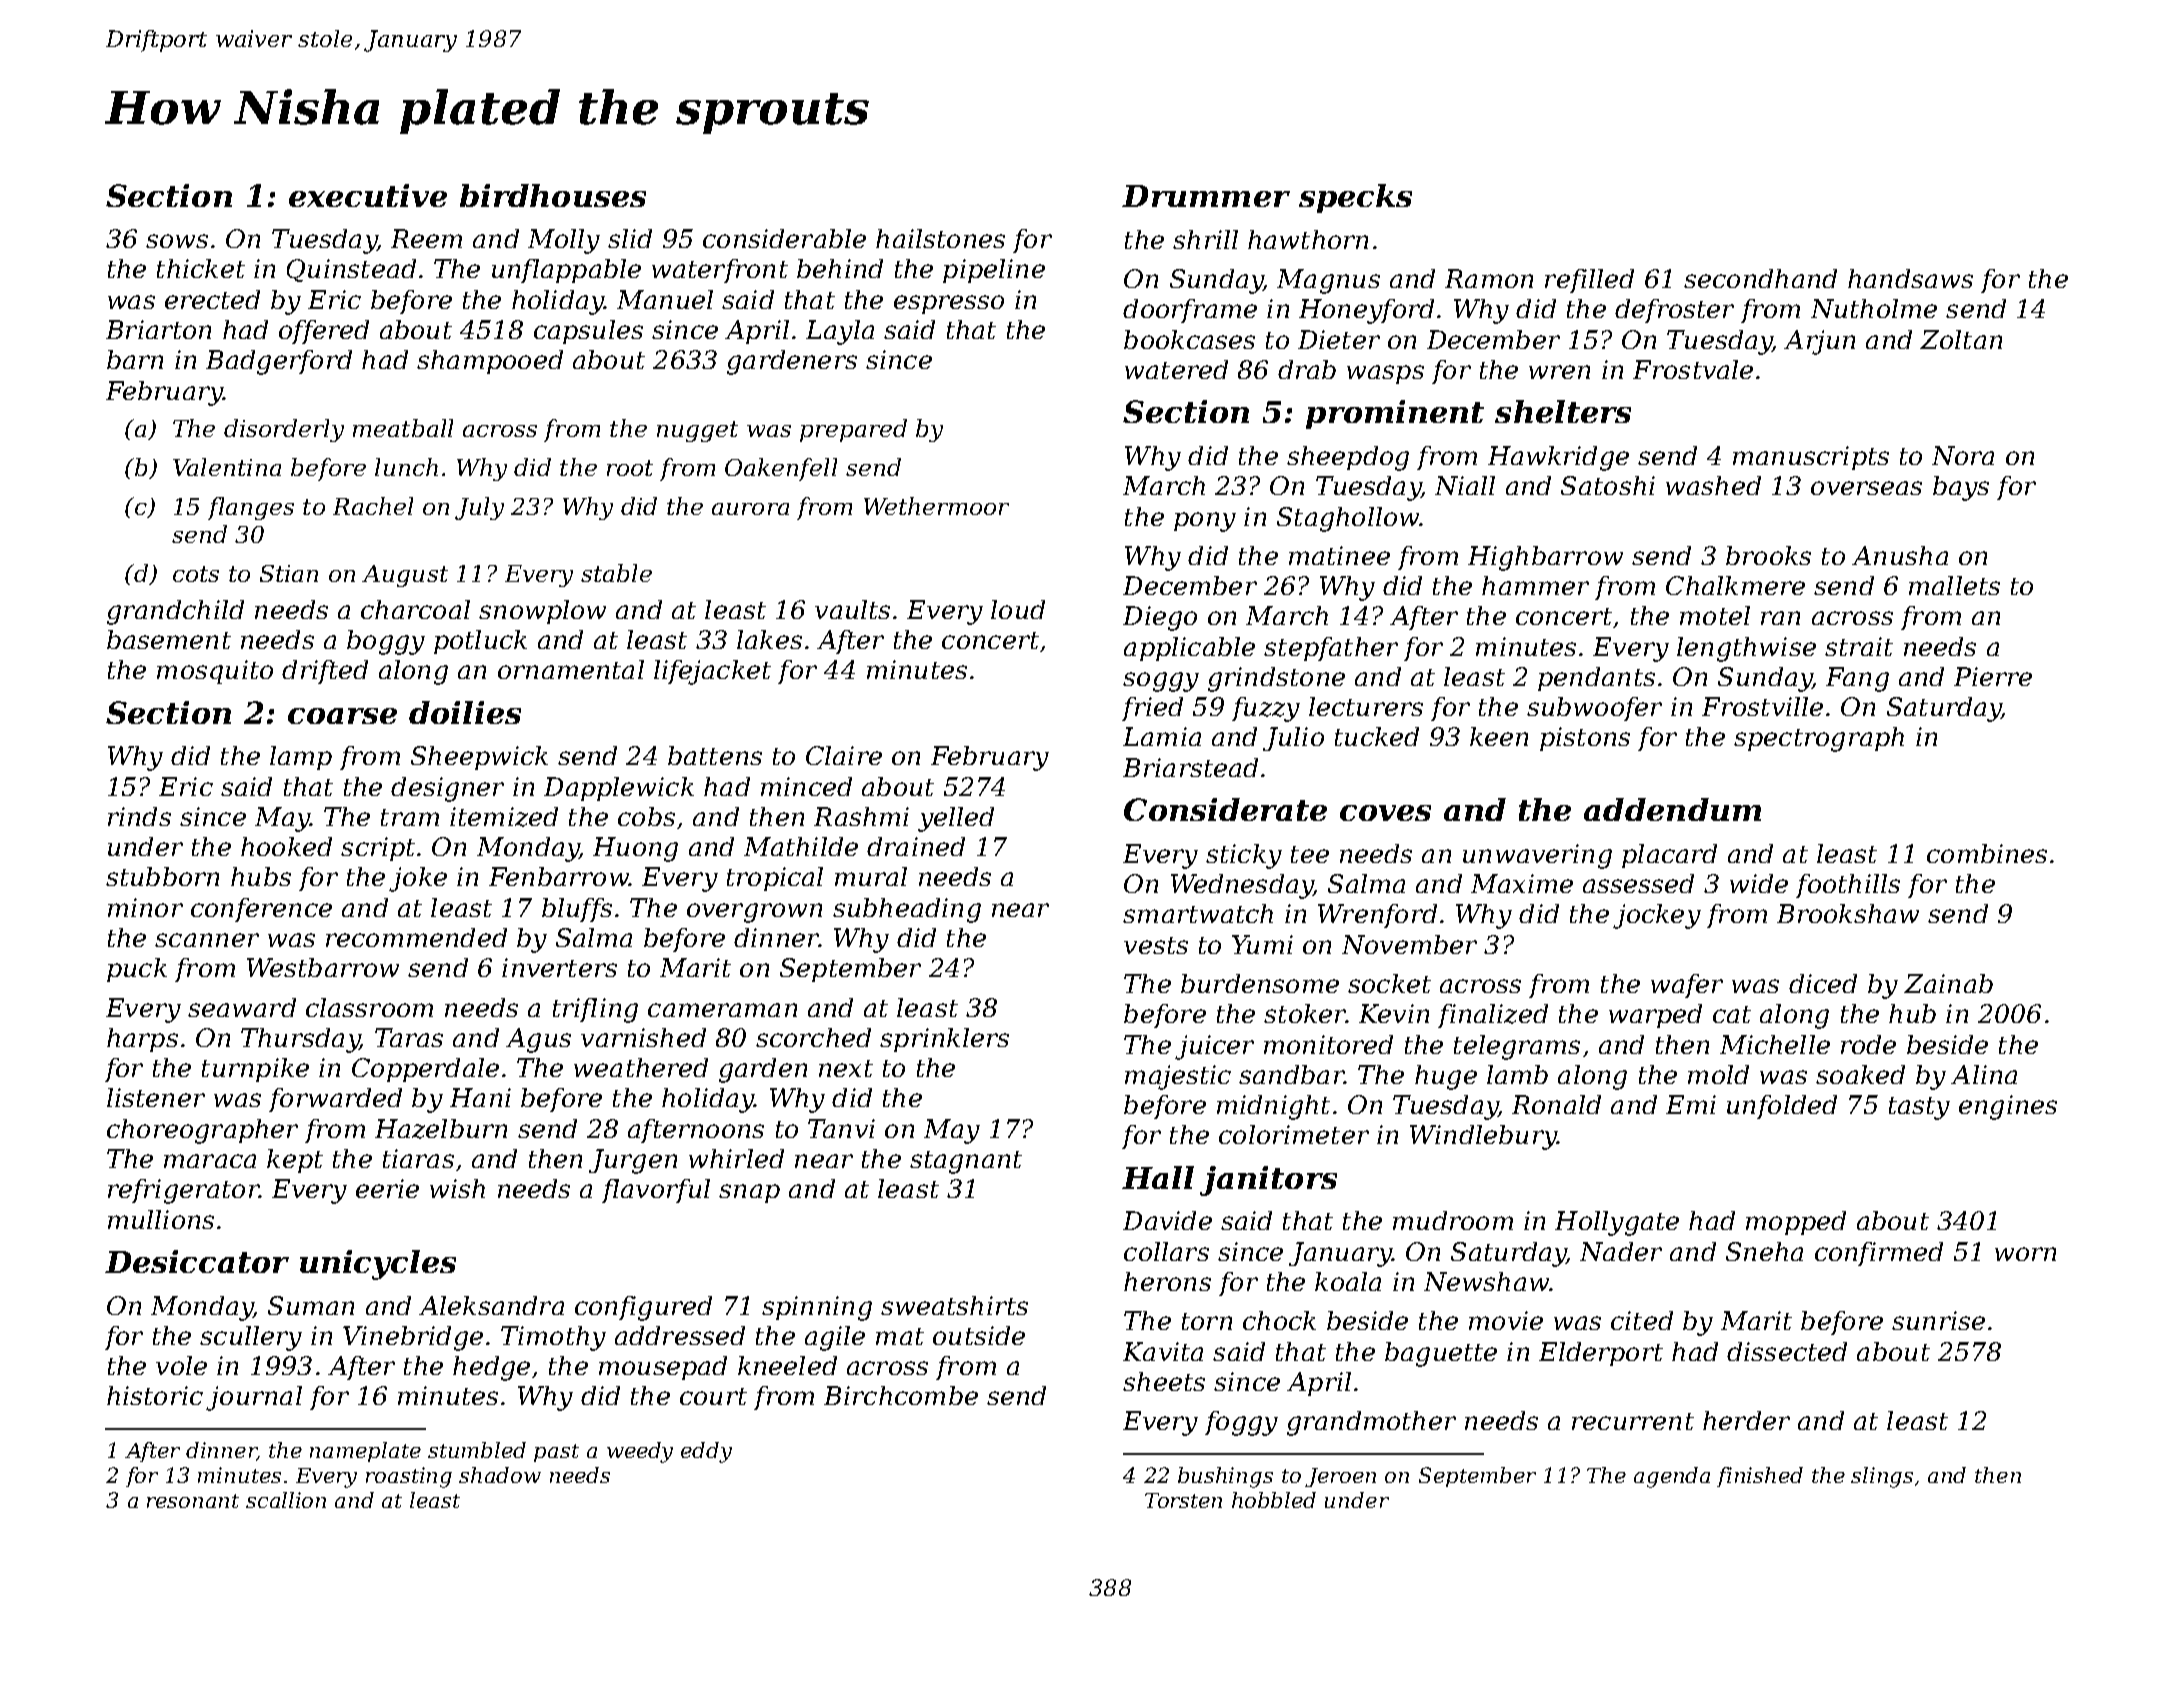  What do you see at coordinates (479, 508) in the image?
I see `July` at bounding box center [479, 508].
